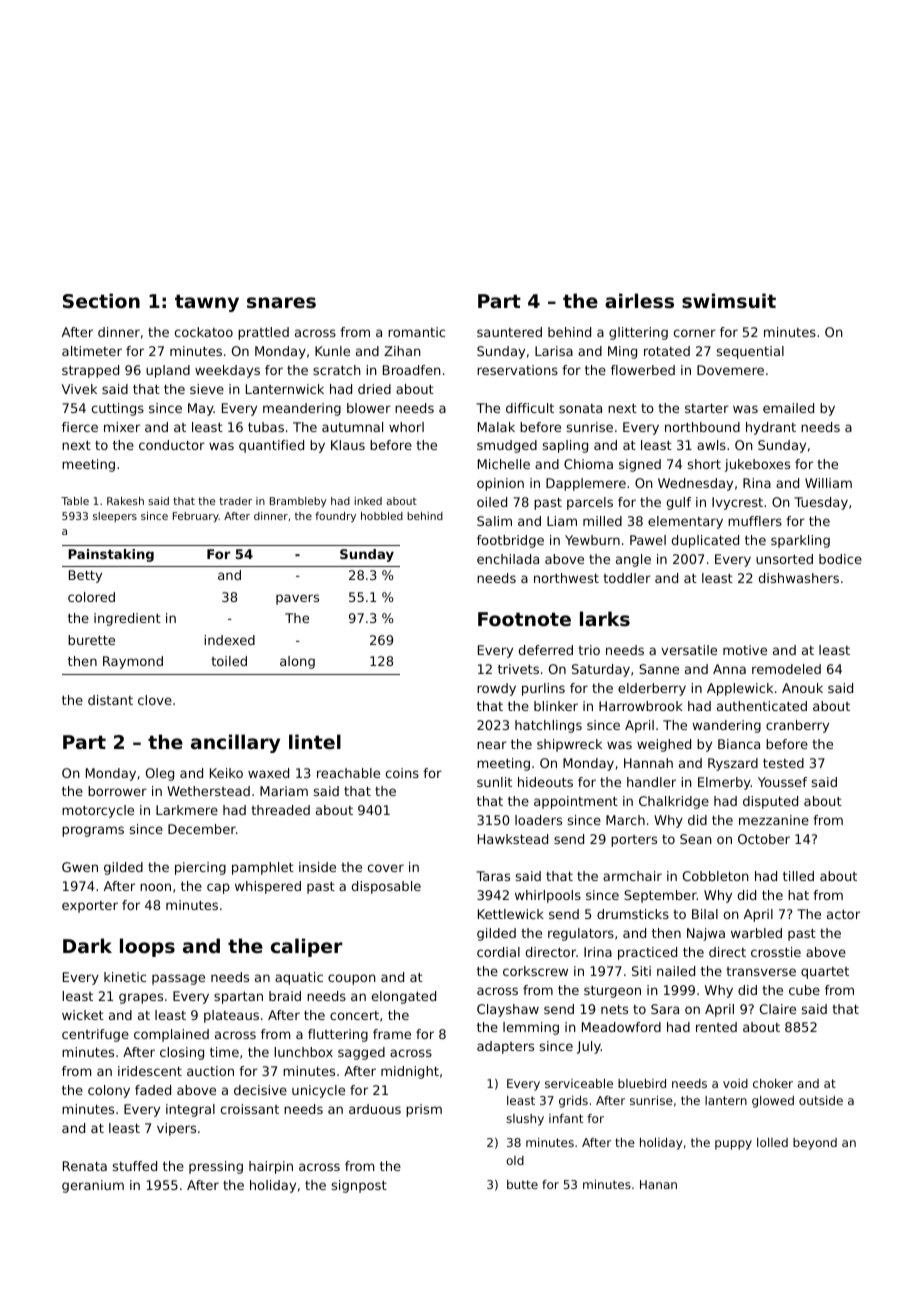 Image resolution: width=924 pixels, height=1308 pixels. Describe the element at coordinates (216, 1167) in the page. I see `pressing` at that location.
